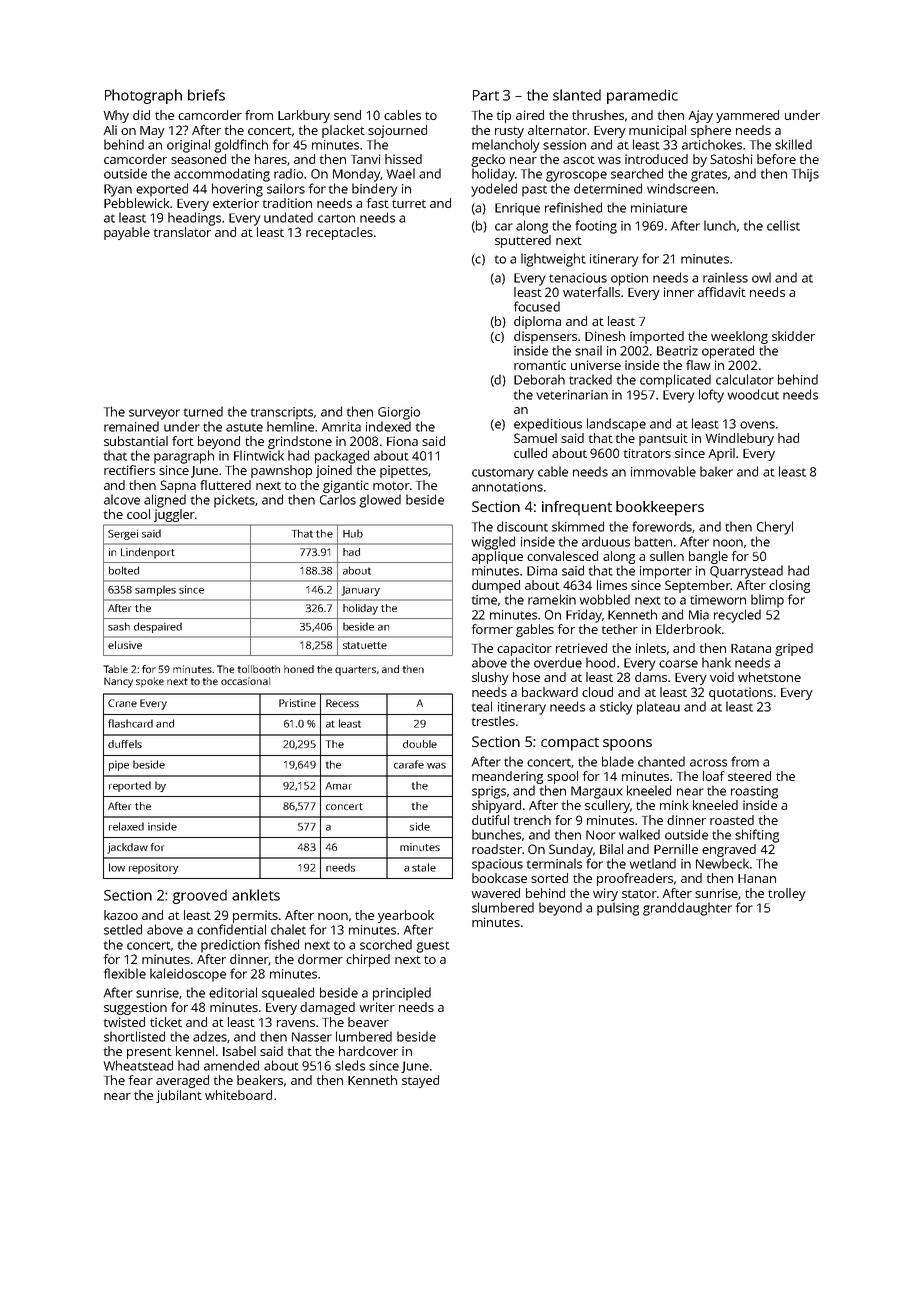  I want to click on squealed, so click(288, 994).
